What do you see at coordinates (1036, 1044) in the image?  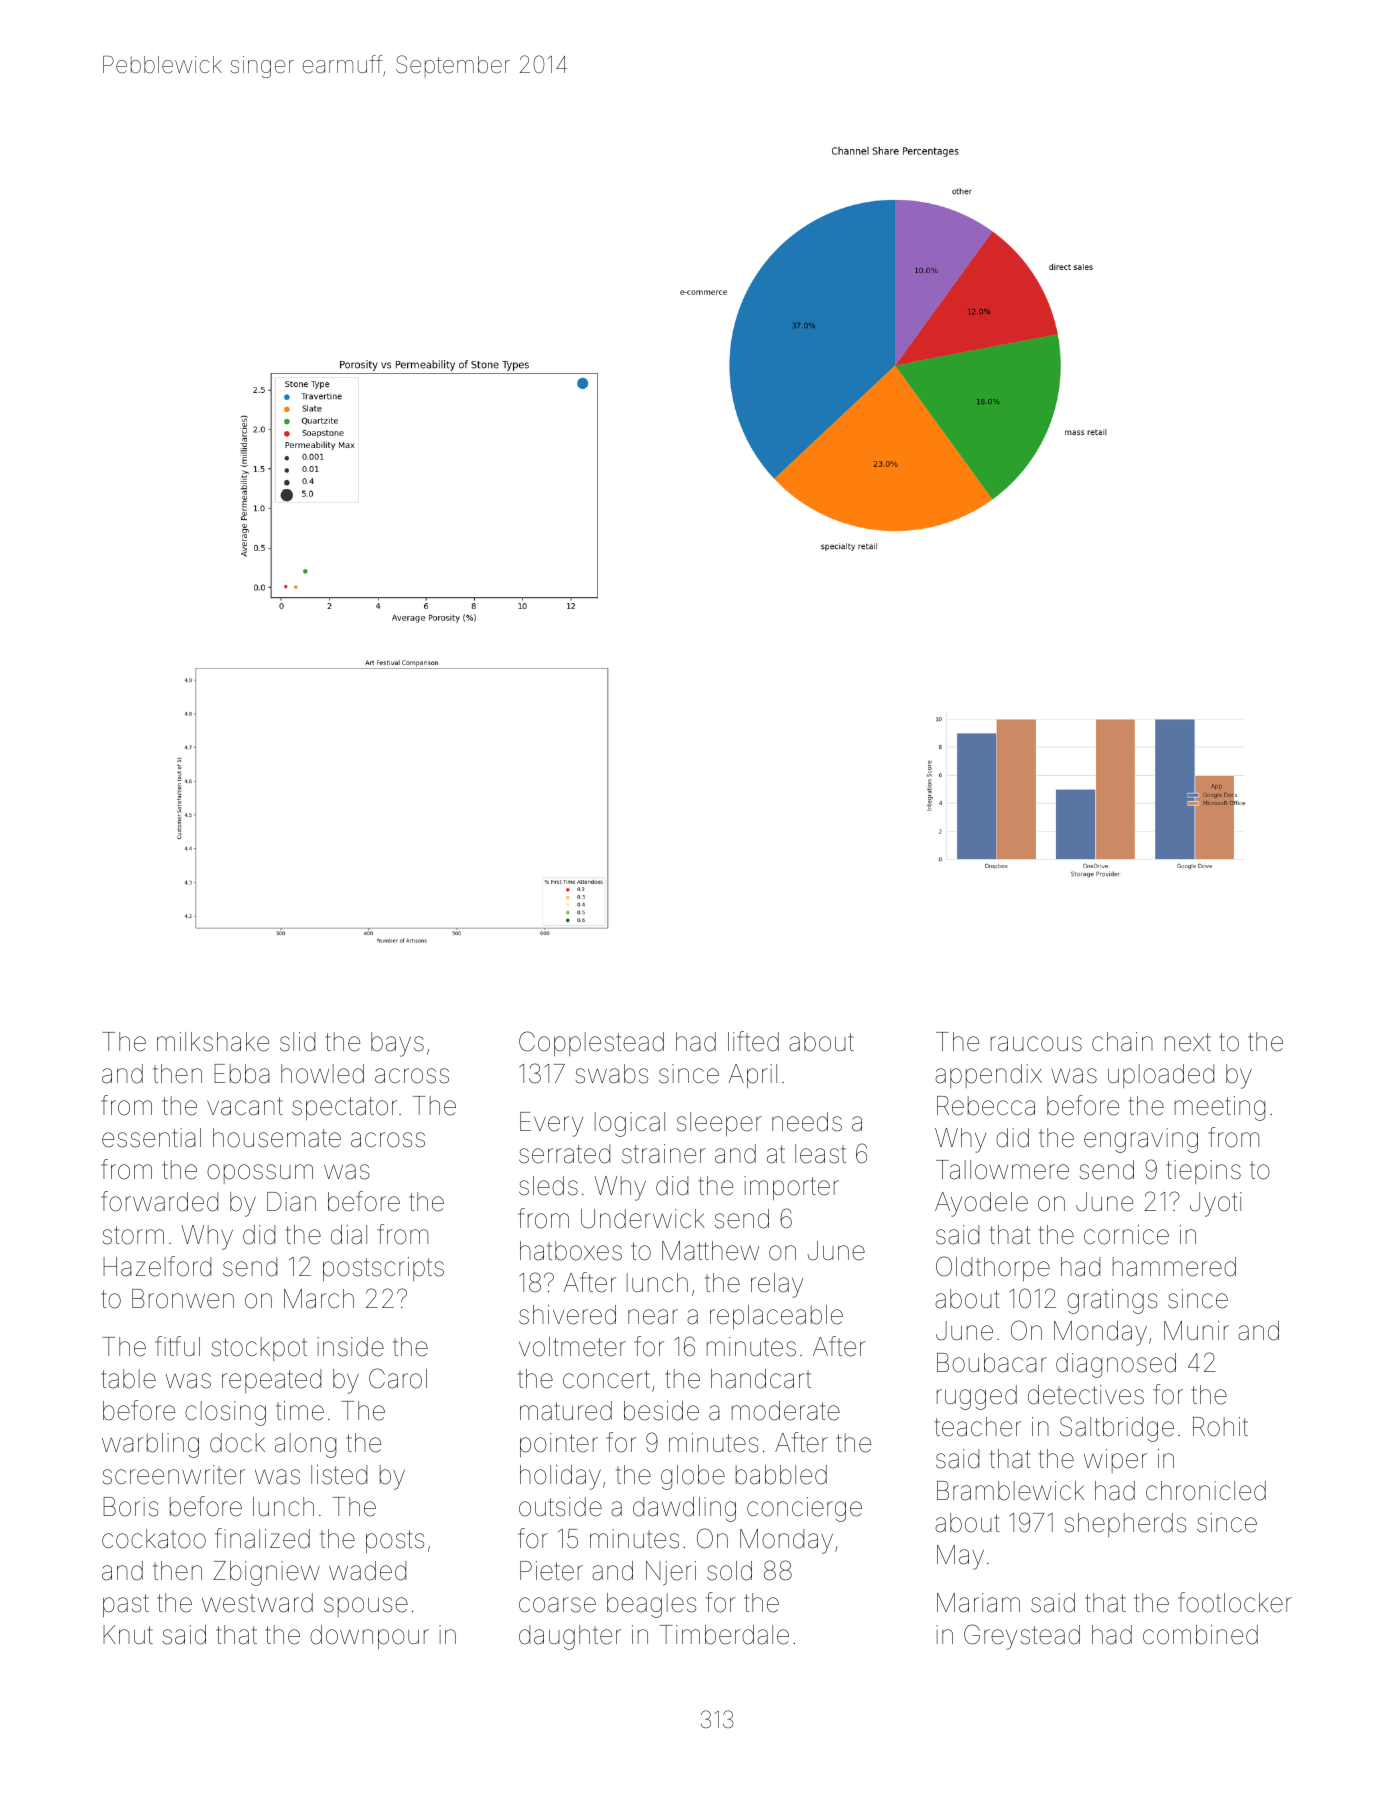 I see `raucous` at bounding box center [1036, 1044].
